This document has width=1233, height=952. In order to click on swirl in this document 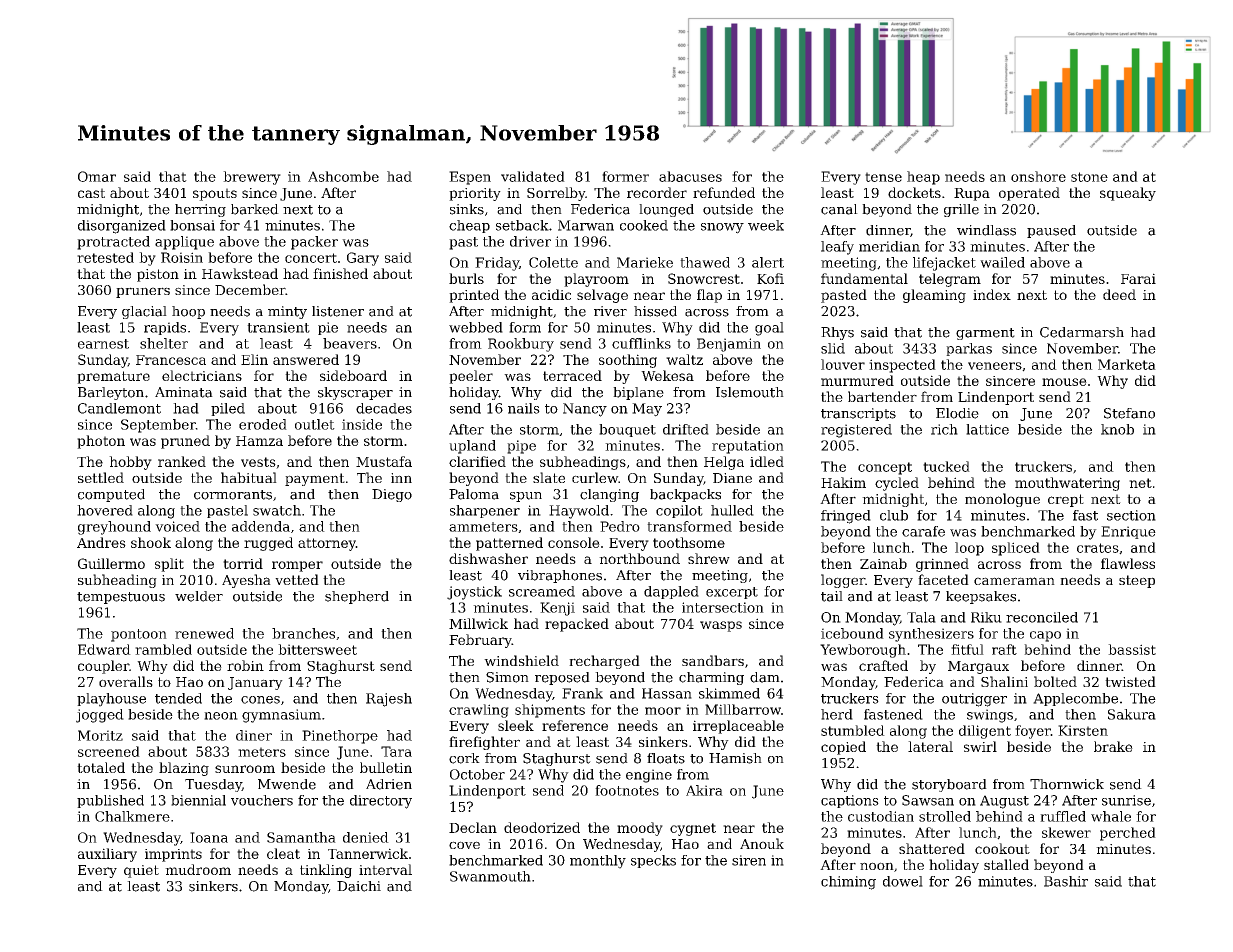, I will do `click(980, 746)`.
